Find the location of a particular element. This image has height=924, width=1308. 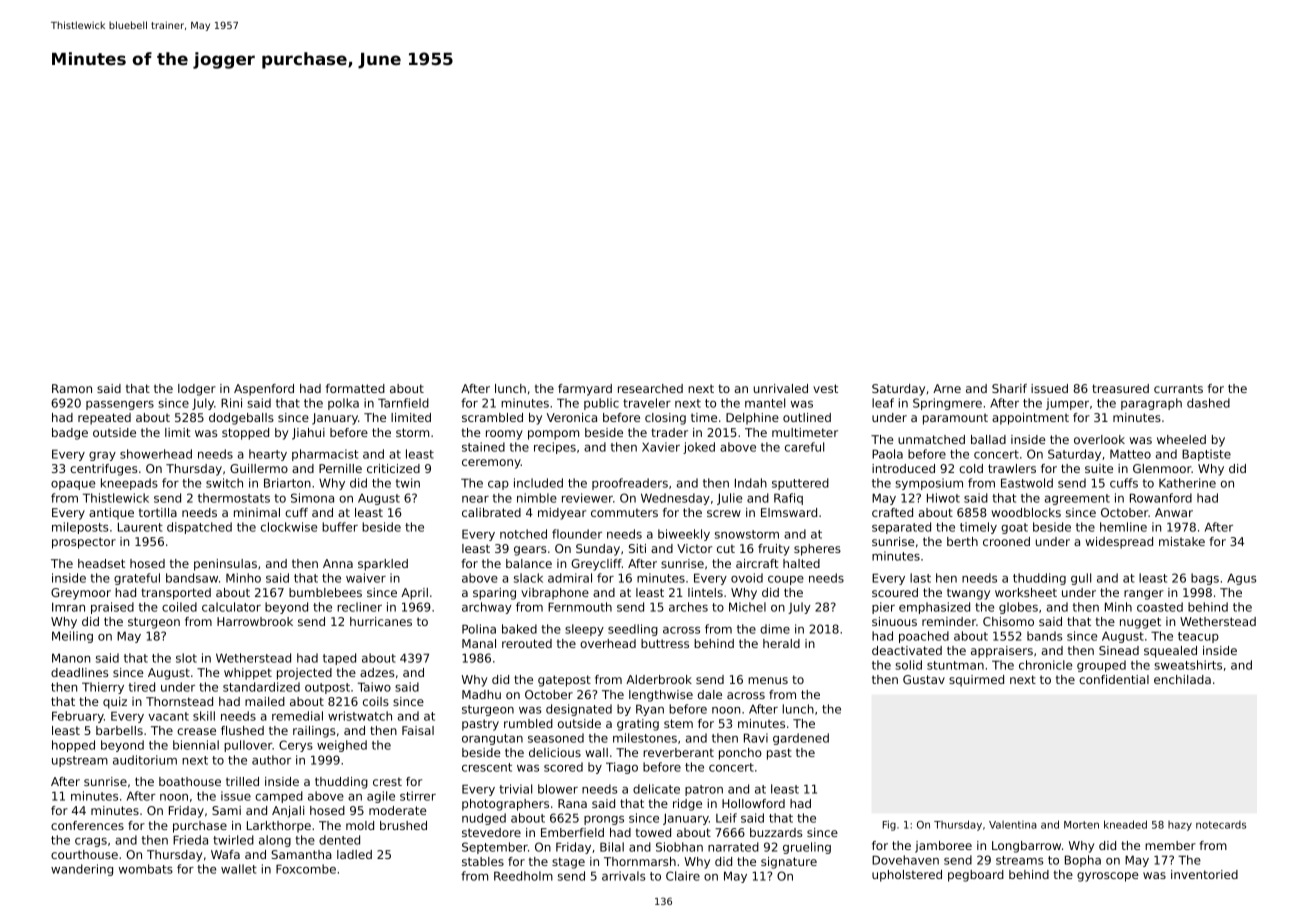

Laurent is located at coordinates (140, 527).
